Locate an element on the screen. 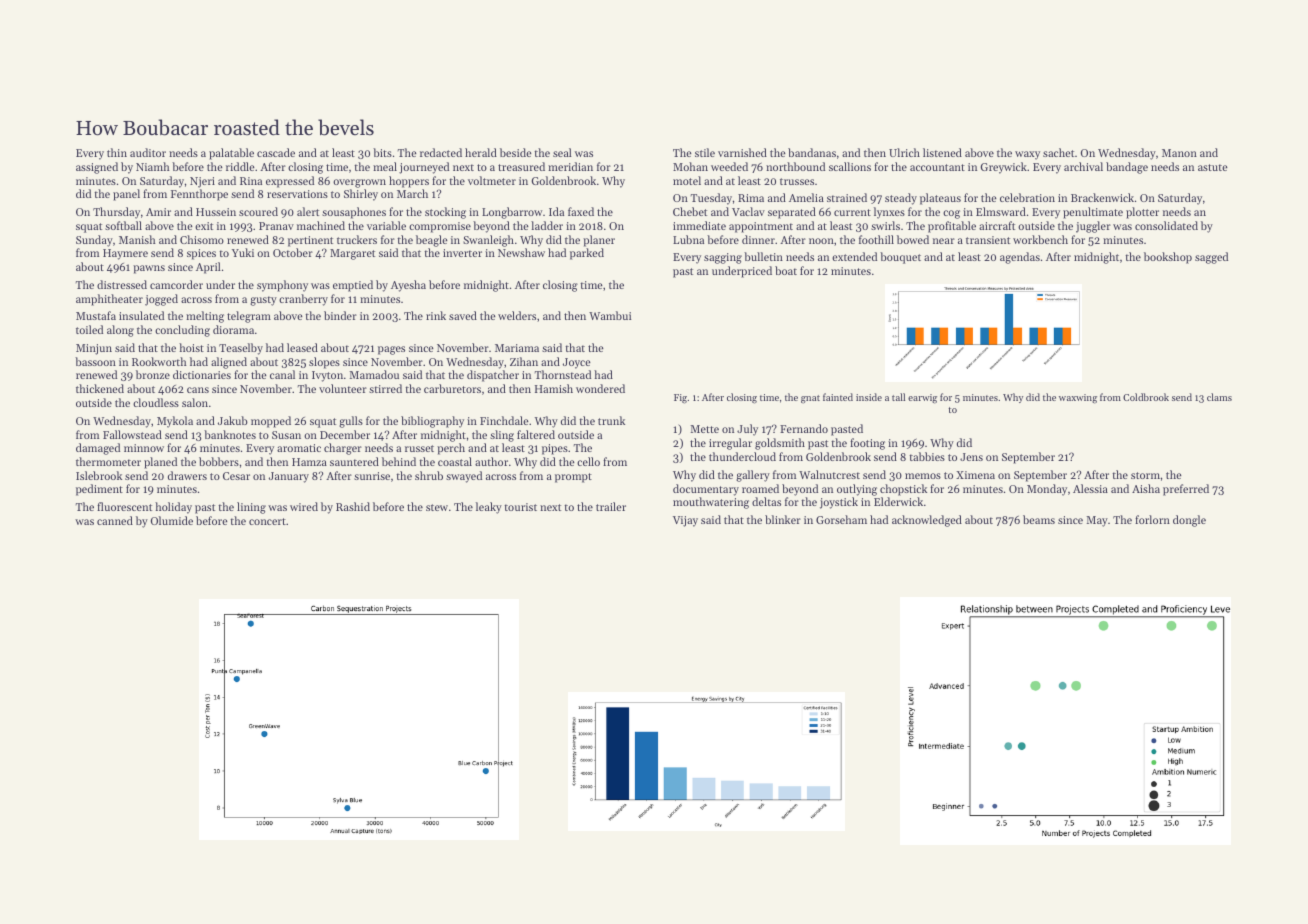 The width and height of the screenshot is (1308, 924). waxwing is located at coordinates (1078, 399).
